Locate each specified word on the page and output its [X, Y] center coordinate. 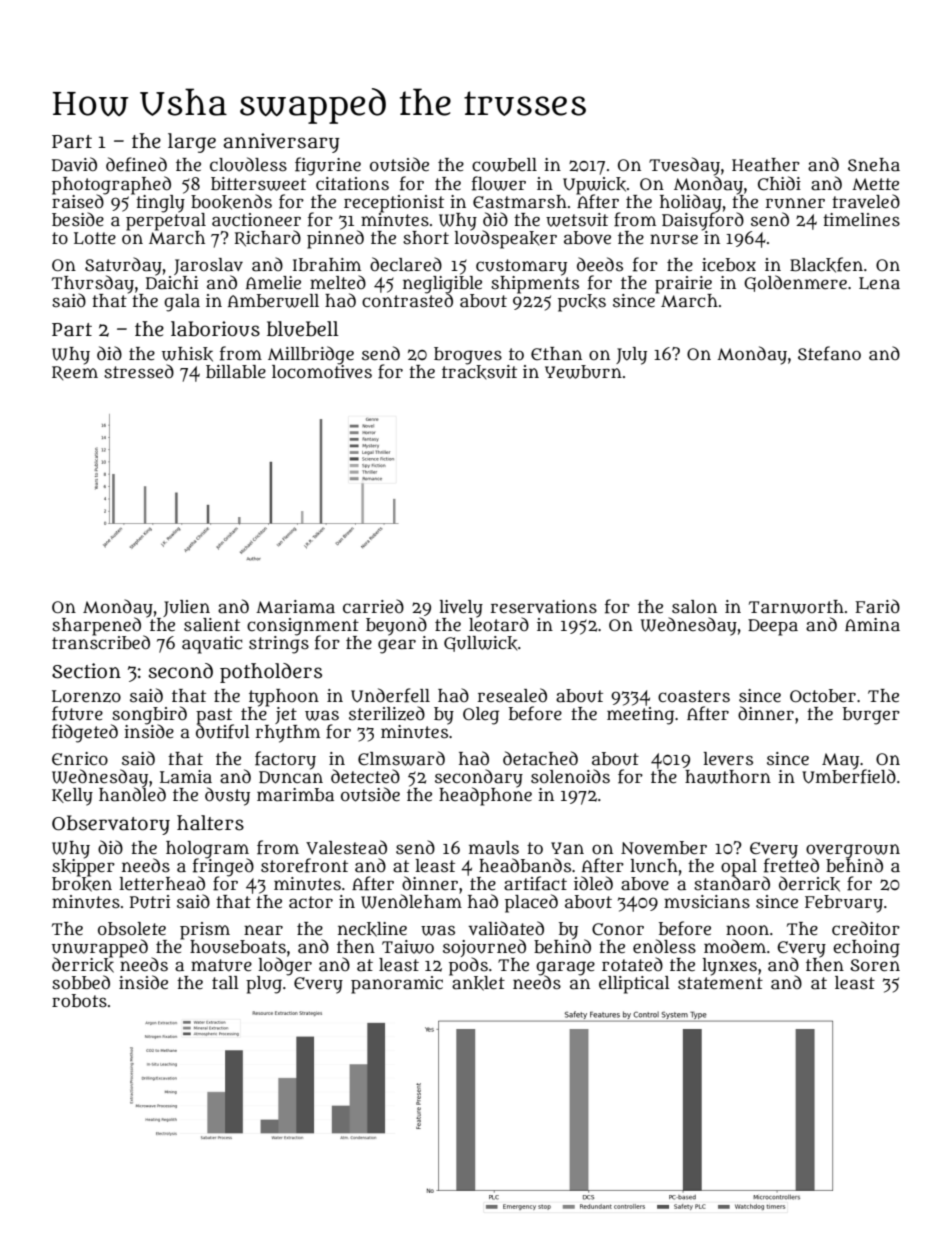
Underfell [390, 695]
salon [694, 607]
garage [565, 968]
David [74, 164]
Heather [766, 165]
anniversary [281, 143]
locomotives [322, 371]
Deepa [773, 627]
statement [720, 983]
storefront [304, 865]
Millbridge [311, 355]
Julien [186, 608]
